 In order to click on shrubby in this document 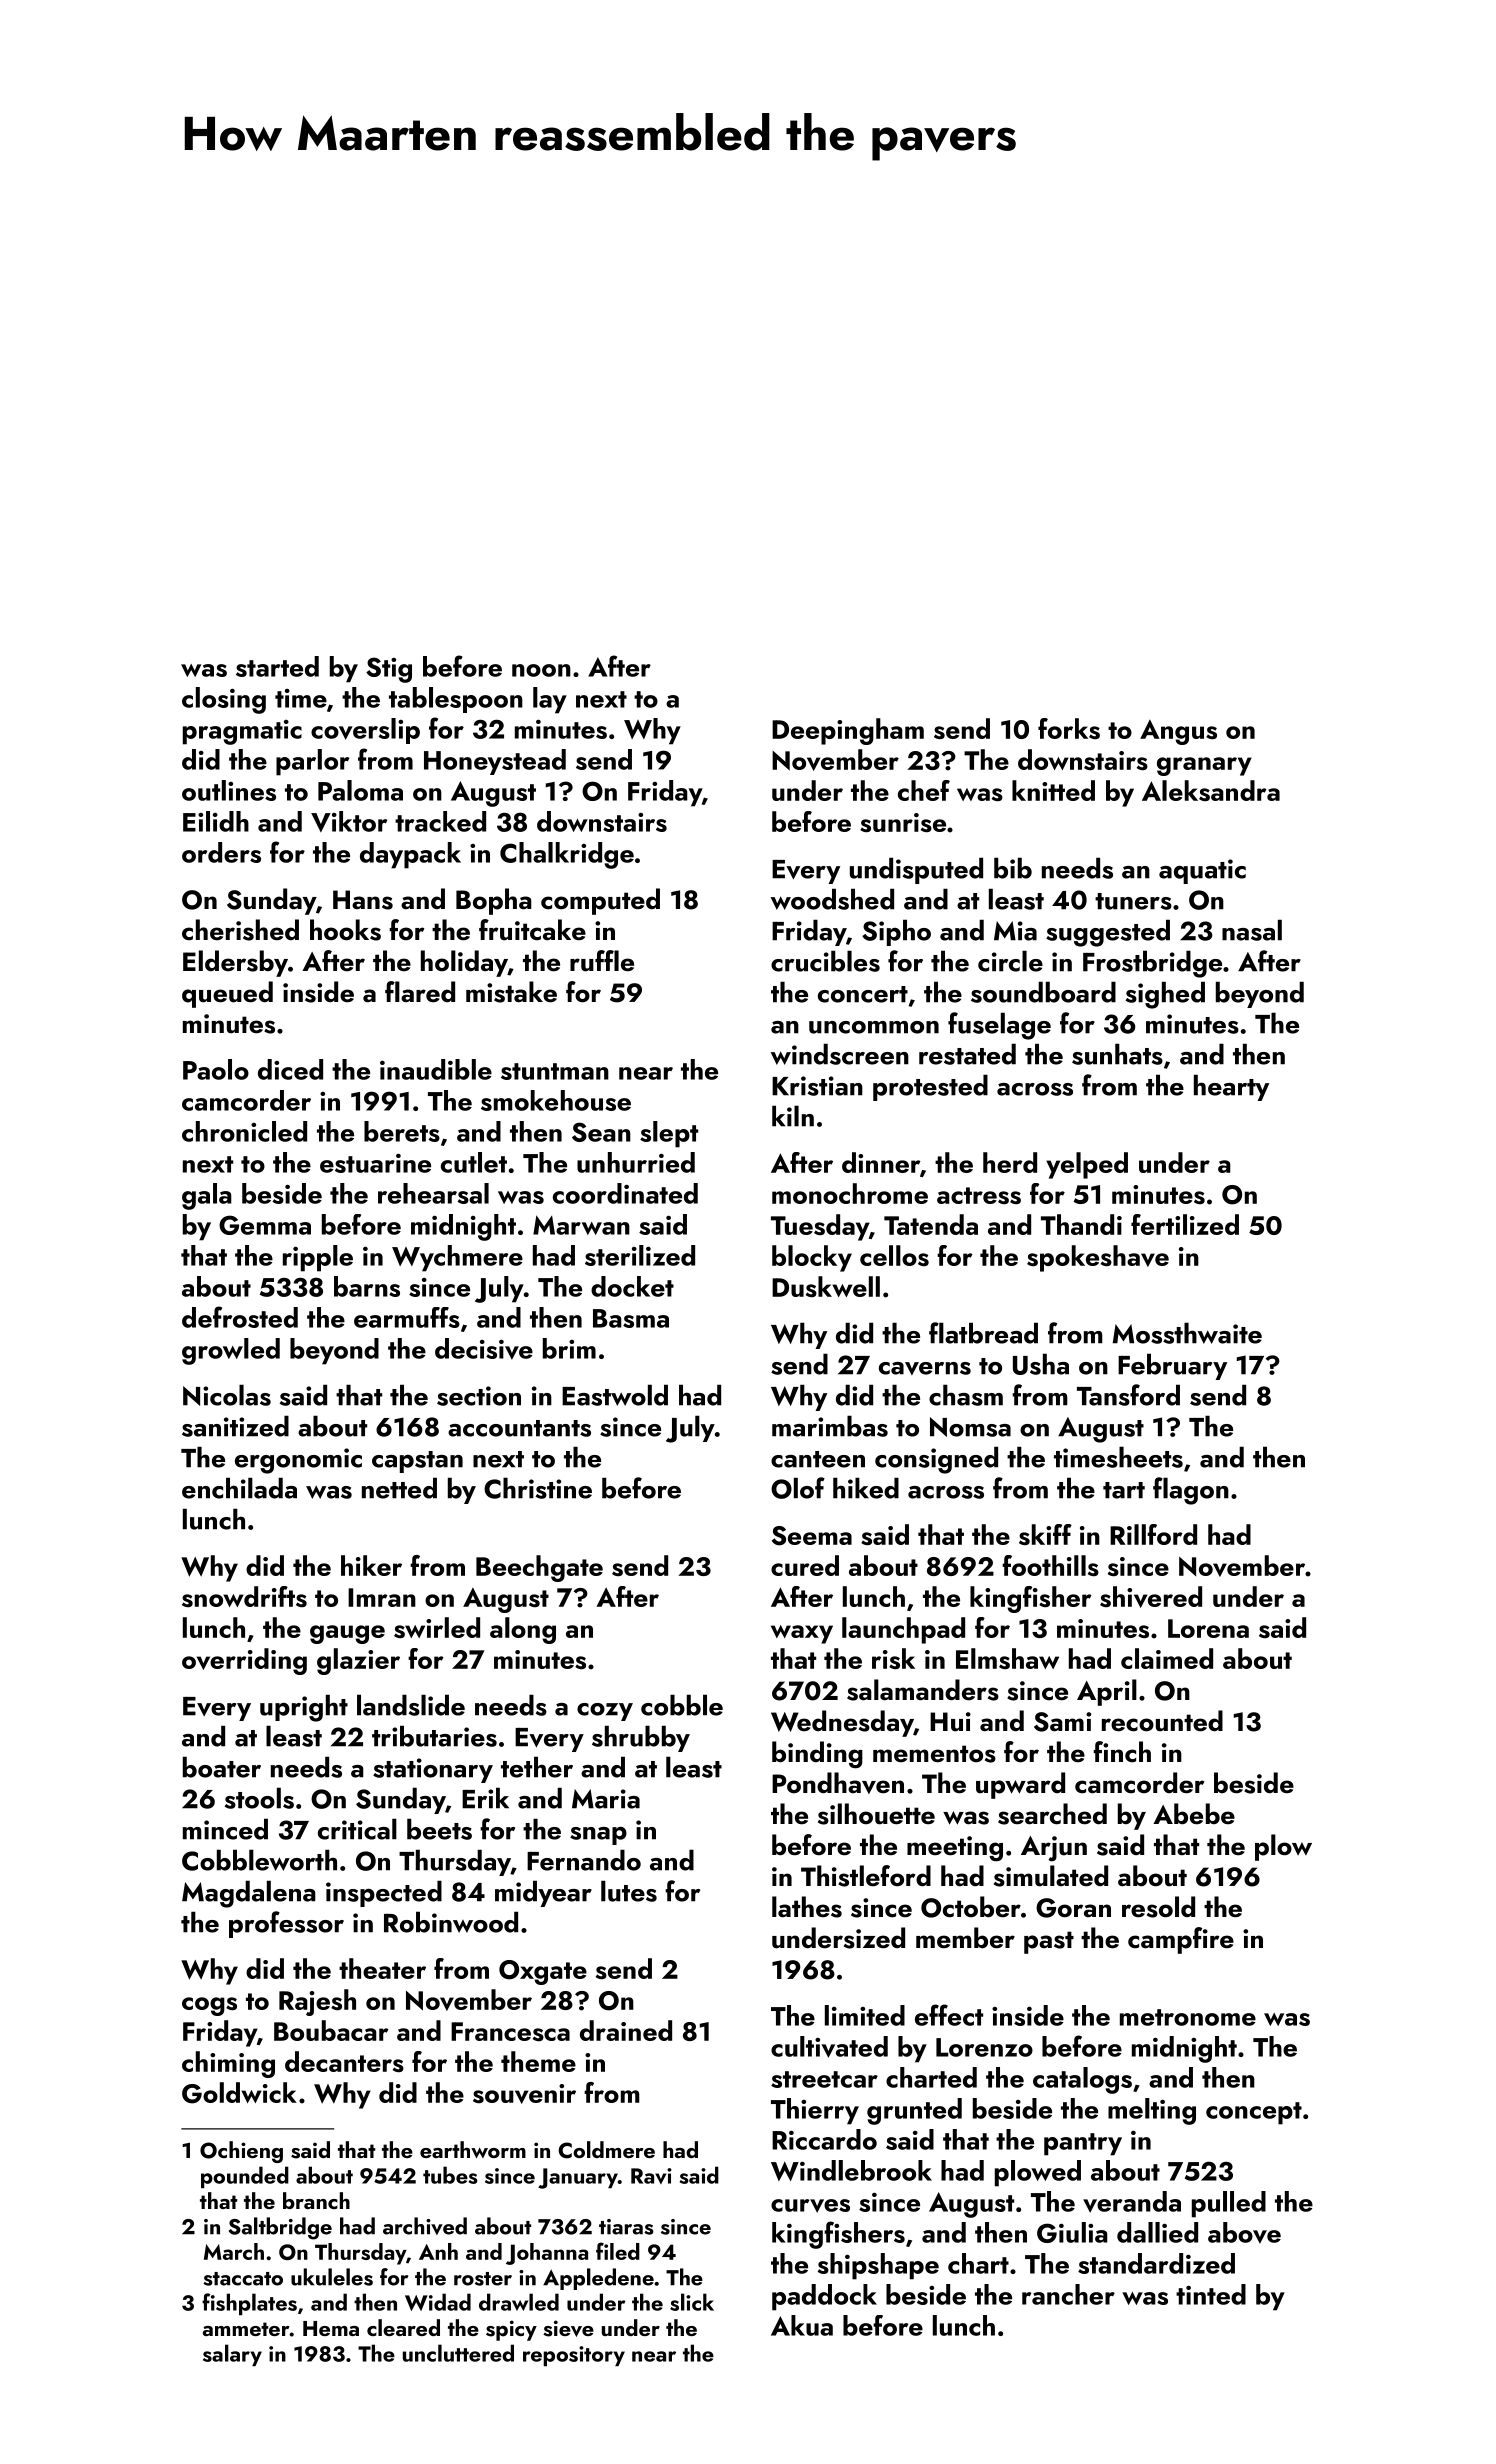, I will do `click(641, 1738)`.
